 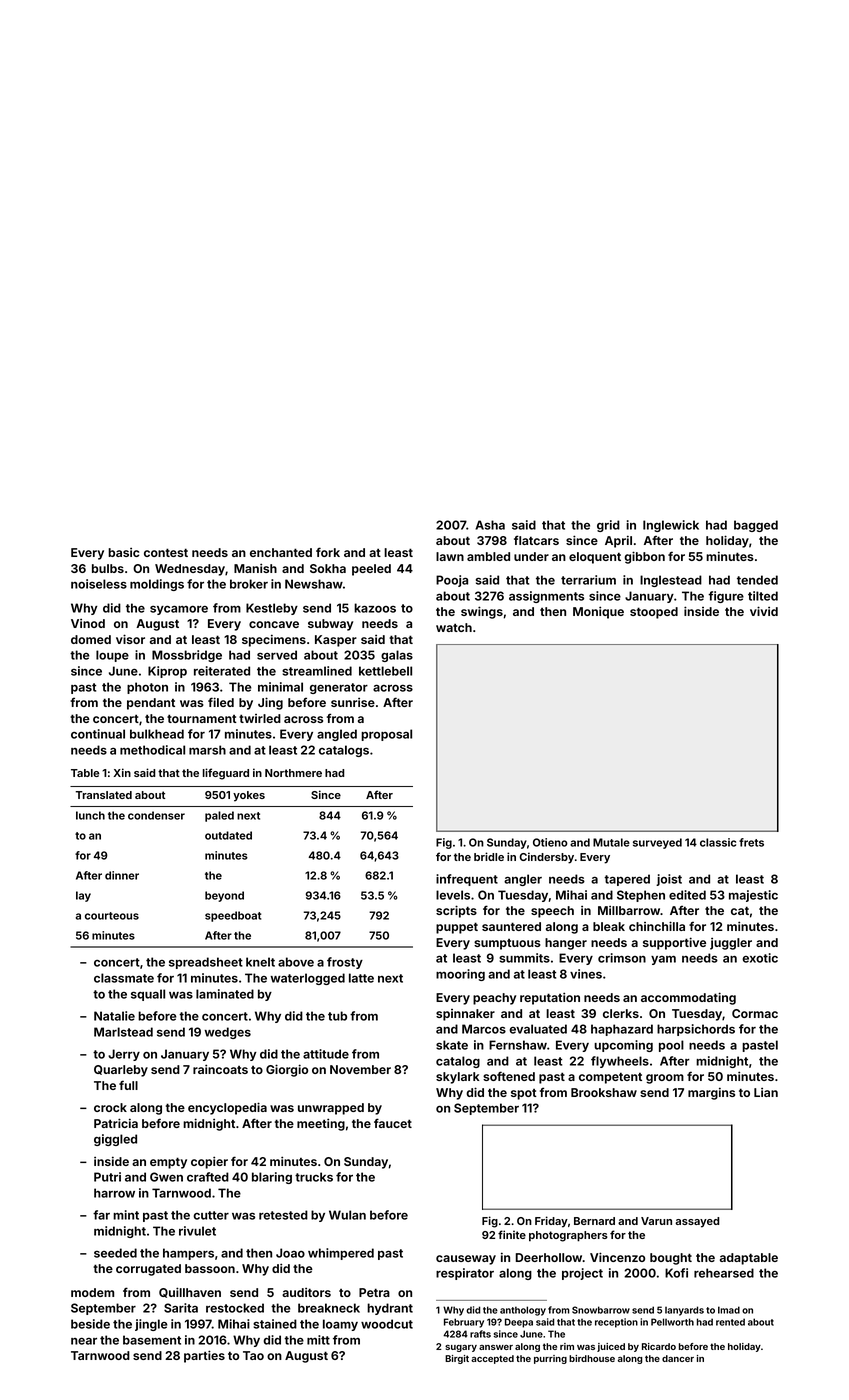 What do you see at coordinates (374, 1292) in the image?
I see `Petra` at bounding box center [374, 1292].
